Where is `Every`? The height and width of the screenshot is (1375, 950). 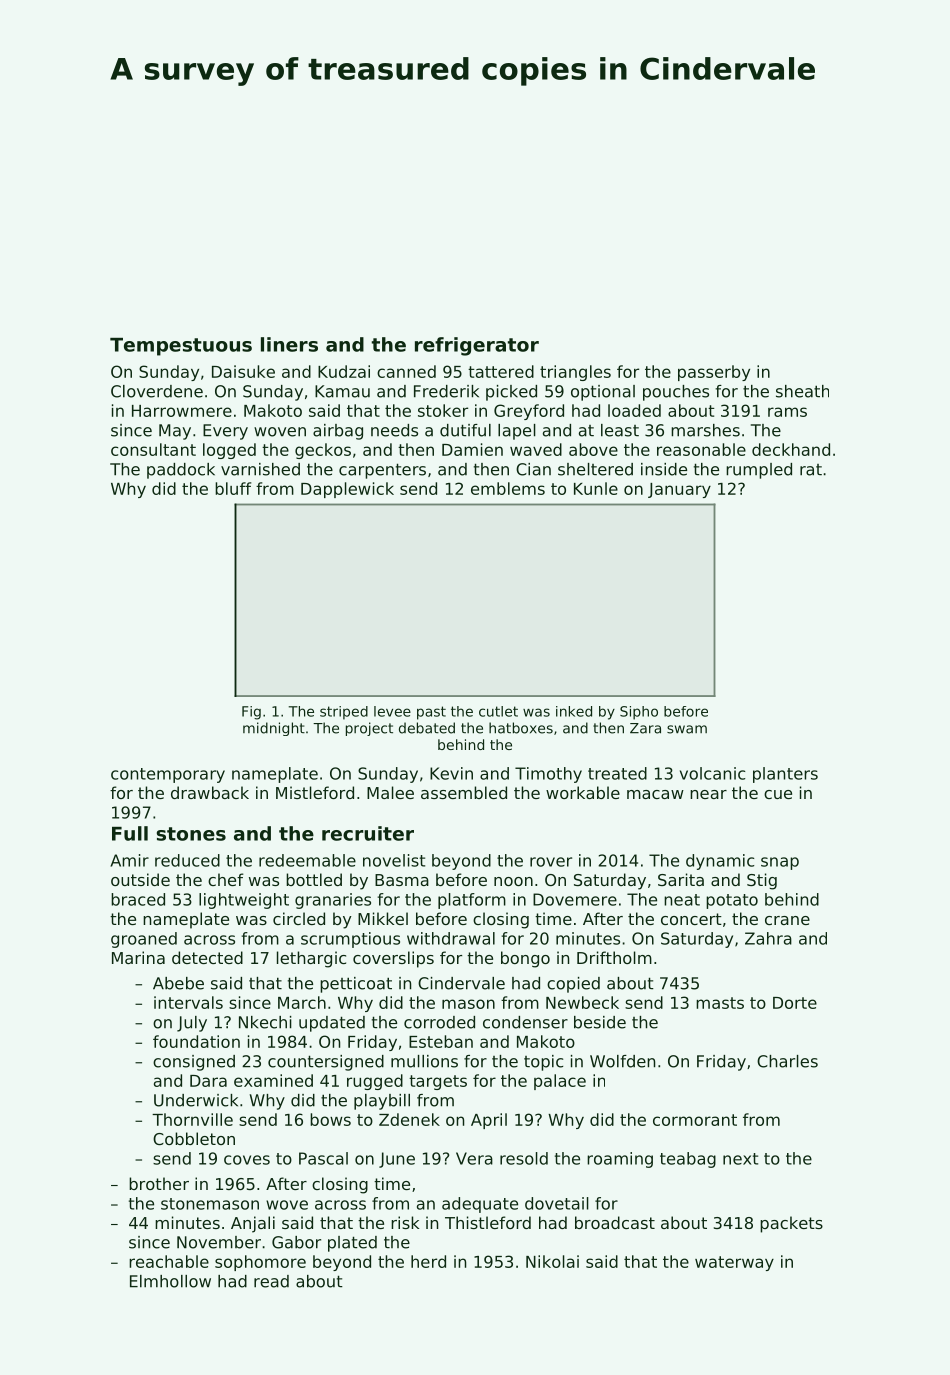
Every is located at coordinates (225, 432).
